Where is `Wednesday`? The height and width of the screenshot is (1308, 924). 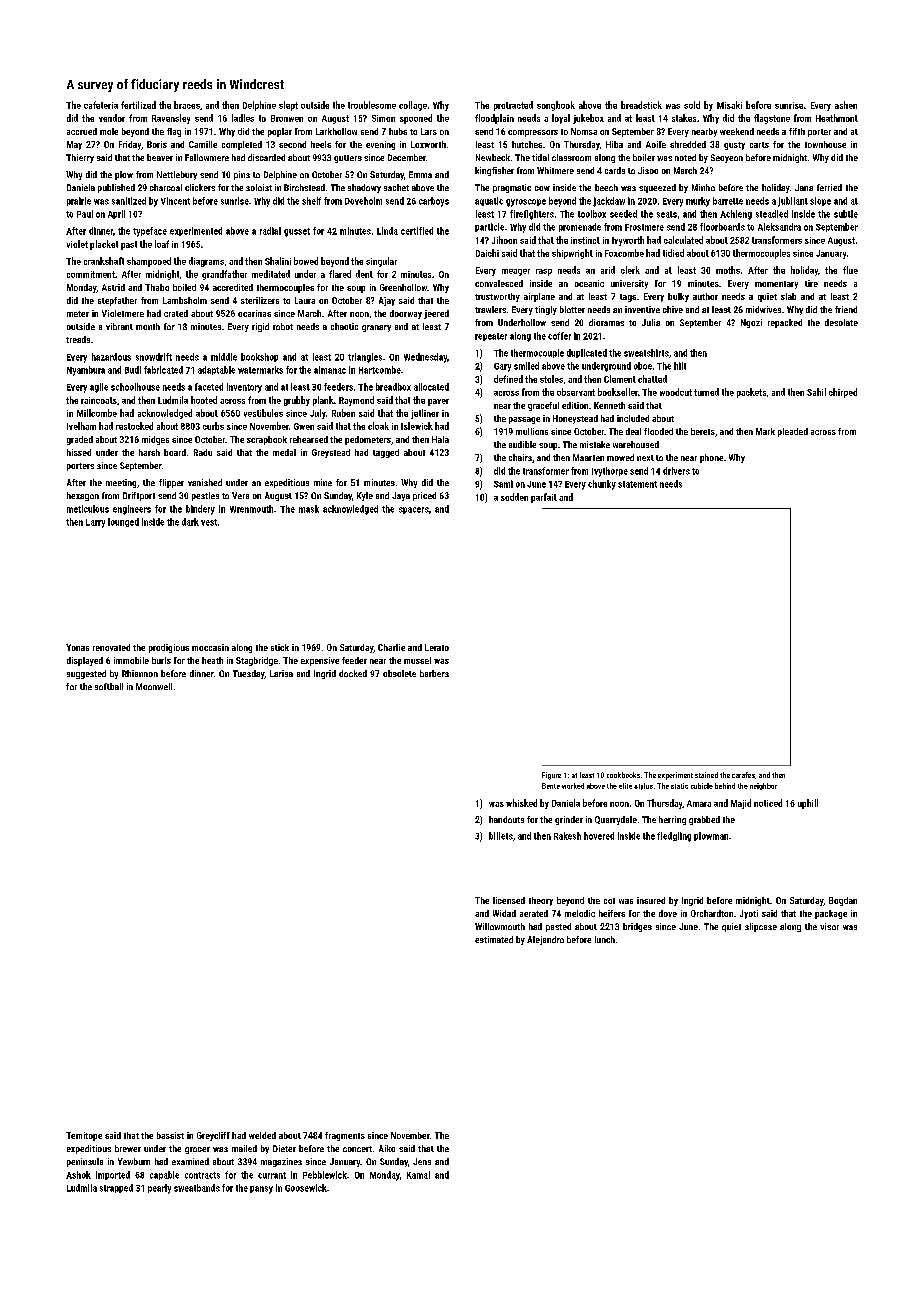
Wednesday is located at coordinates (425, 358).
